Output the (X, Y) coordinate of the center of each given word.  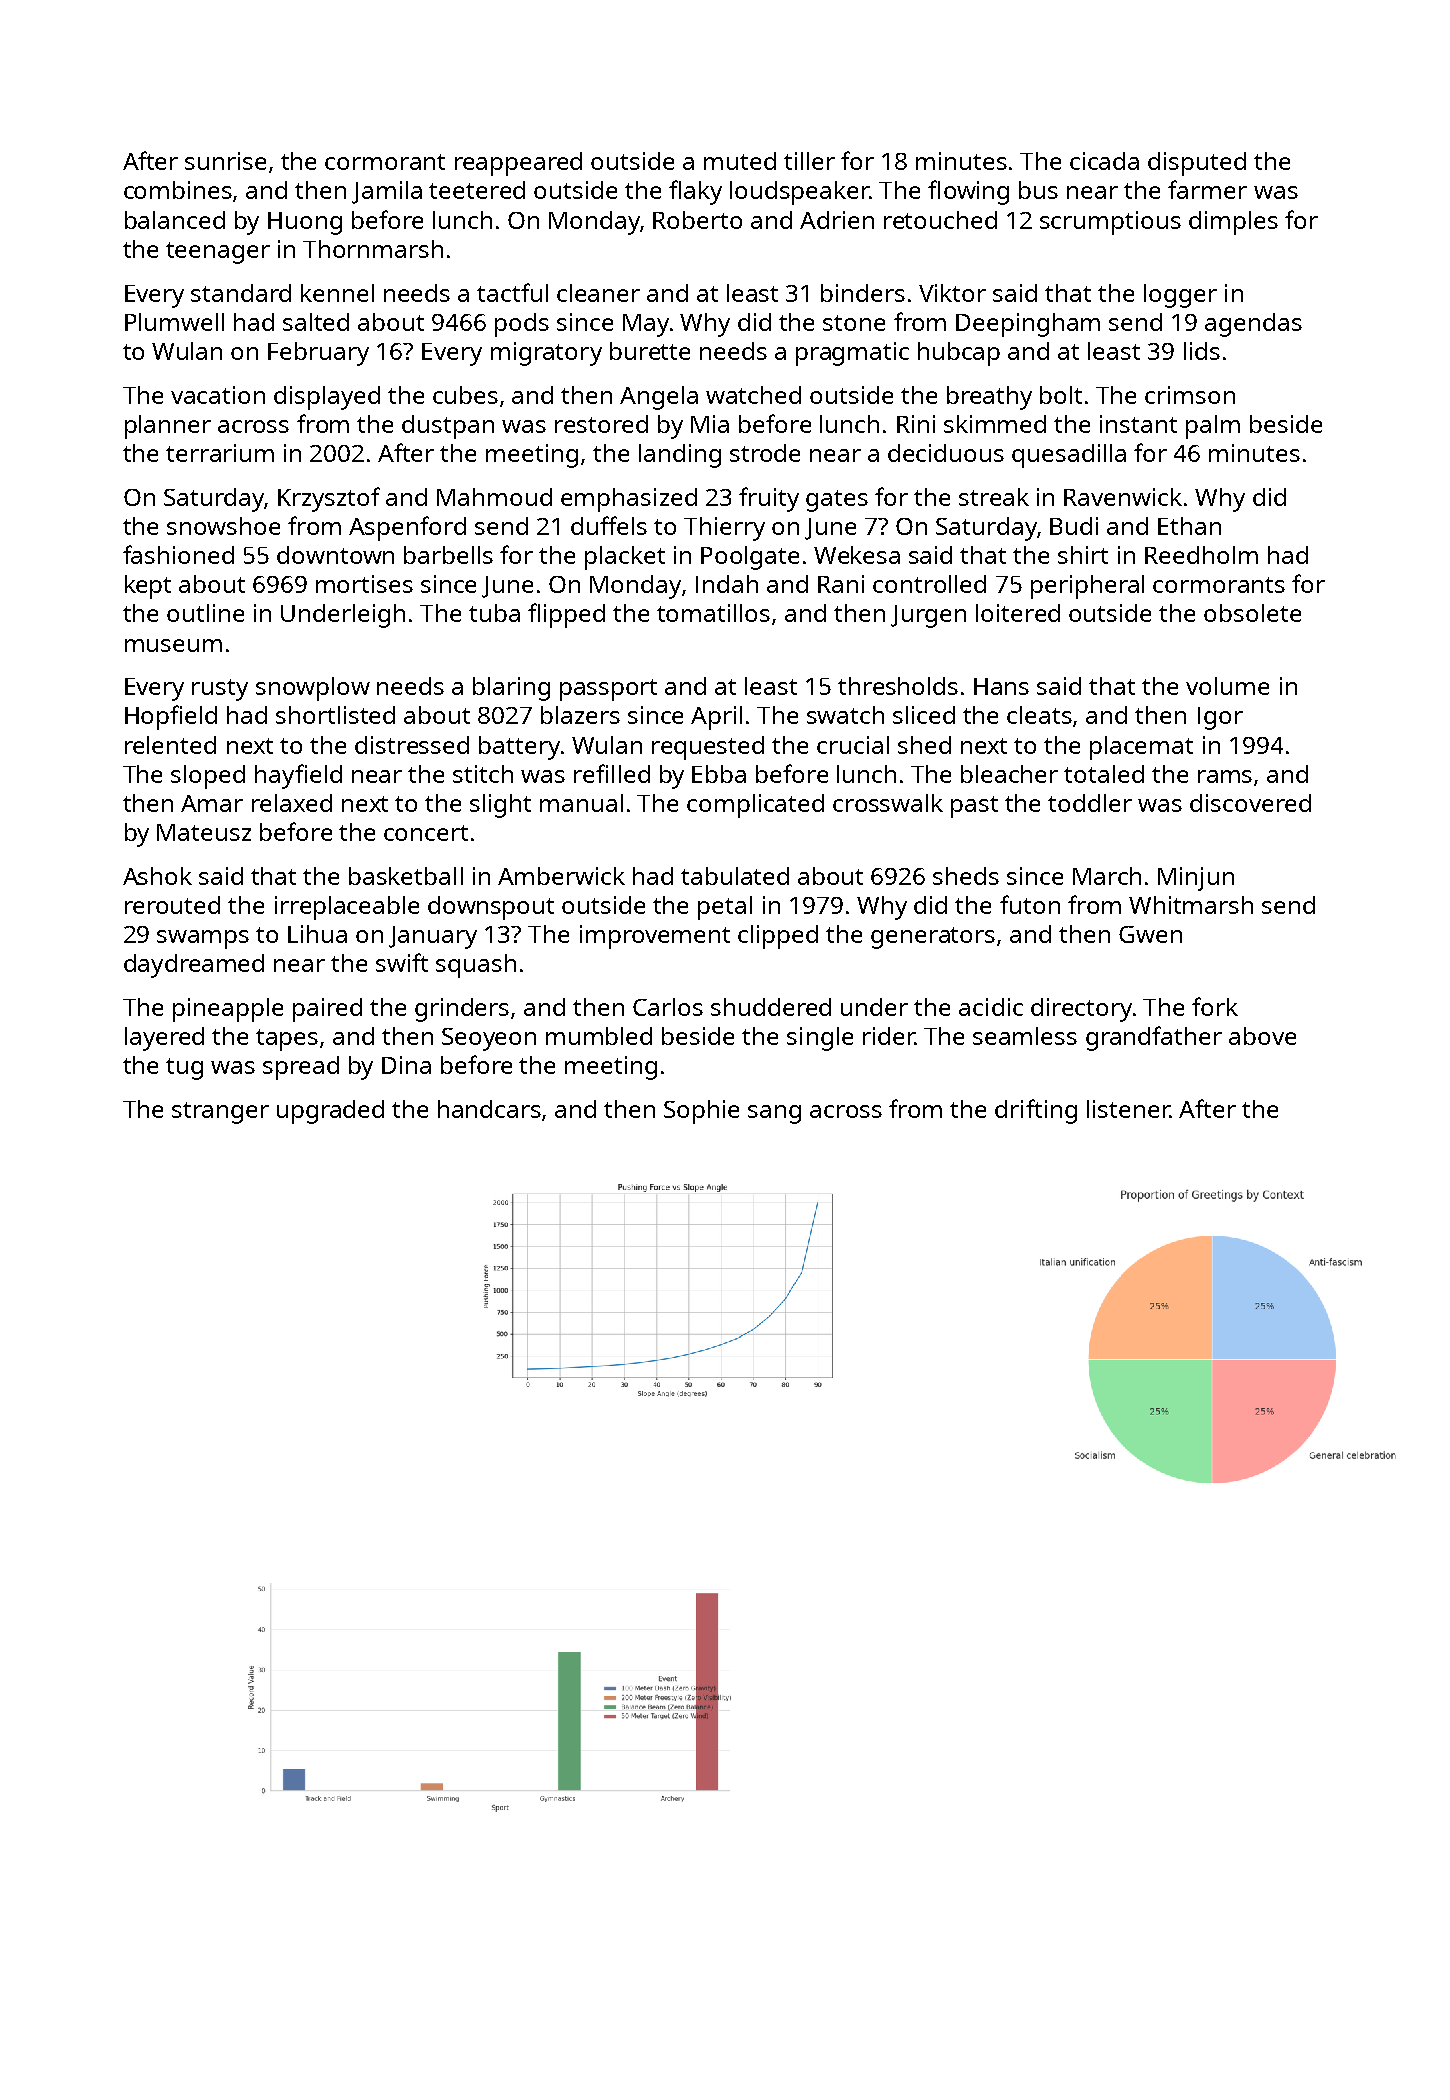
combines (178, 190)
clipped (778, 937)
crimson (1190, 395)
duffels (609, 525)
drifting (1036, 1111)
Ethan (1189, 526)
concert (426, 833)
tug (184, 1069)
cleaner (598, 293)
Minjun (1196, 879)
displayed (327, 398)
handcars (489, 1109)
